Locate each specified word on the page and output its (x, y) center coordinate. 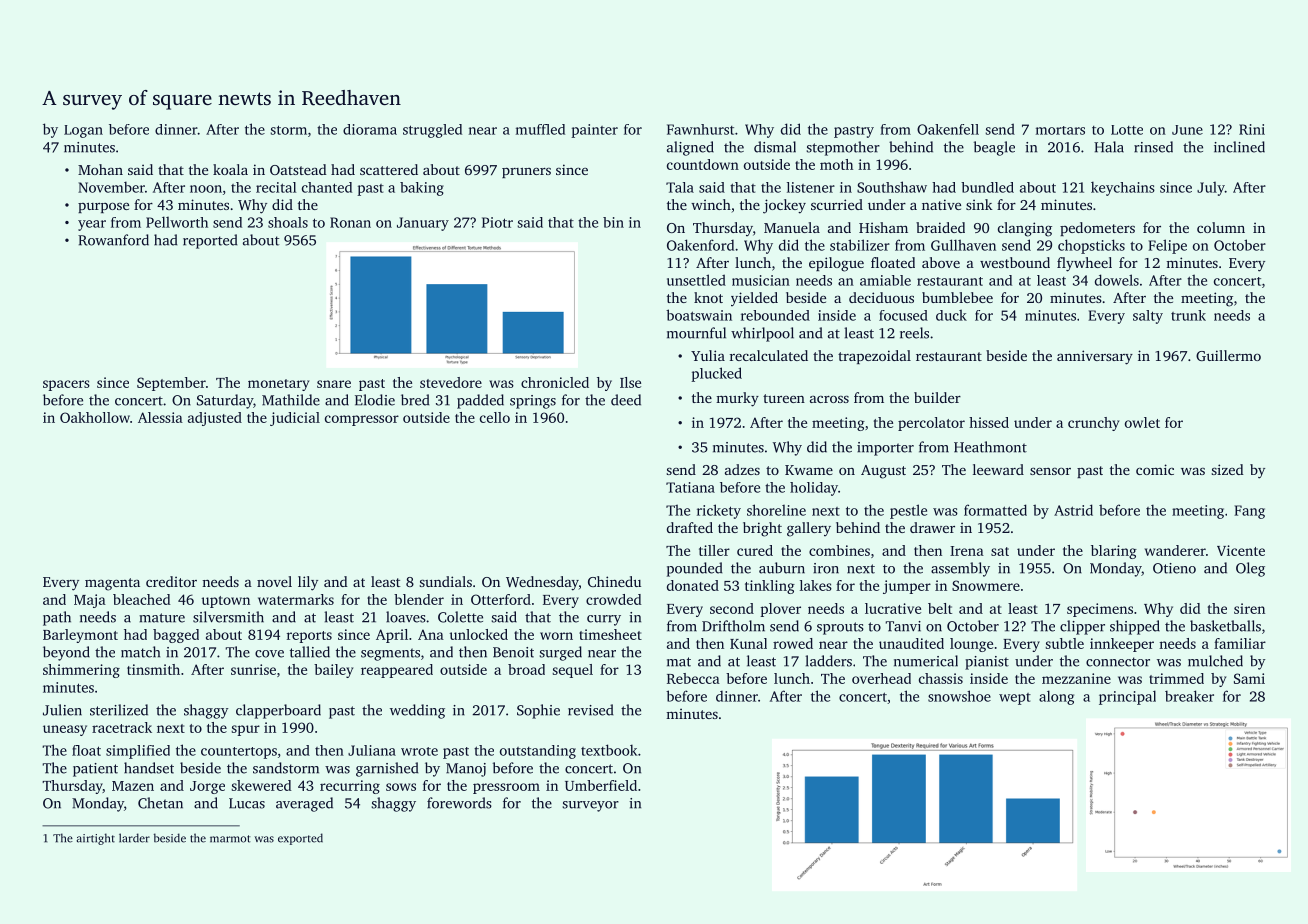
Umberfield (601, 785)
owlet (1142, 422)
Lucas (247, 803)
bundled (987, 187)
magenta (112, 584)
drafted (690, 527)
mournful (696, 333)
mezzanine (1076, 678)
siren (1249, 608)
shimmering (81, 671)
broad (526, 669)
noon (206, 189)
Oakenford (700, 245)
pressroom (506, 788)
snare (334, 384)
